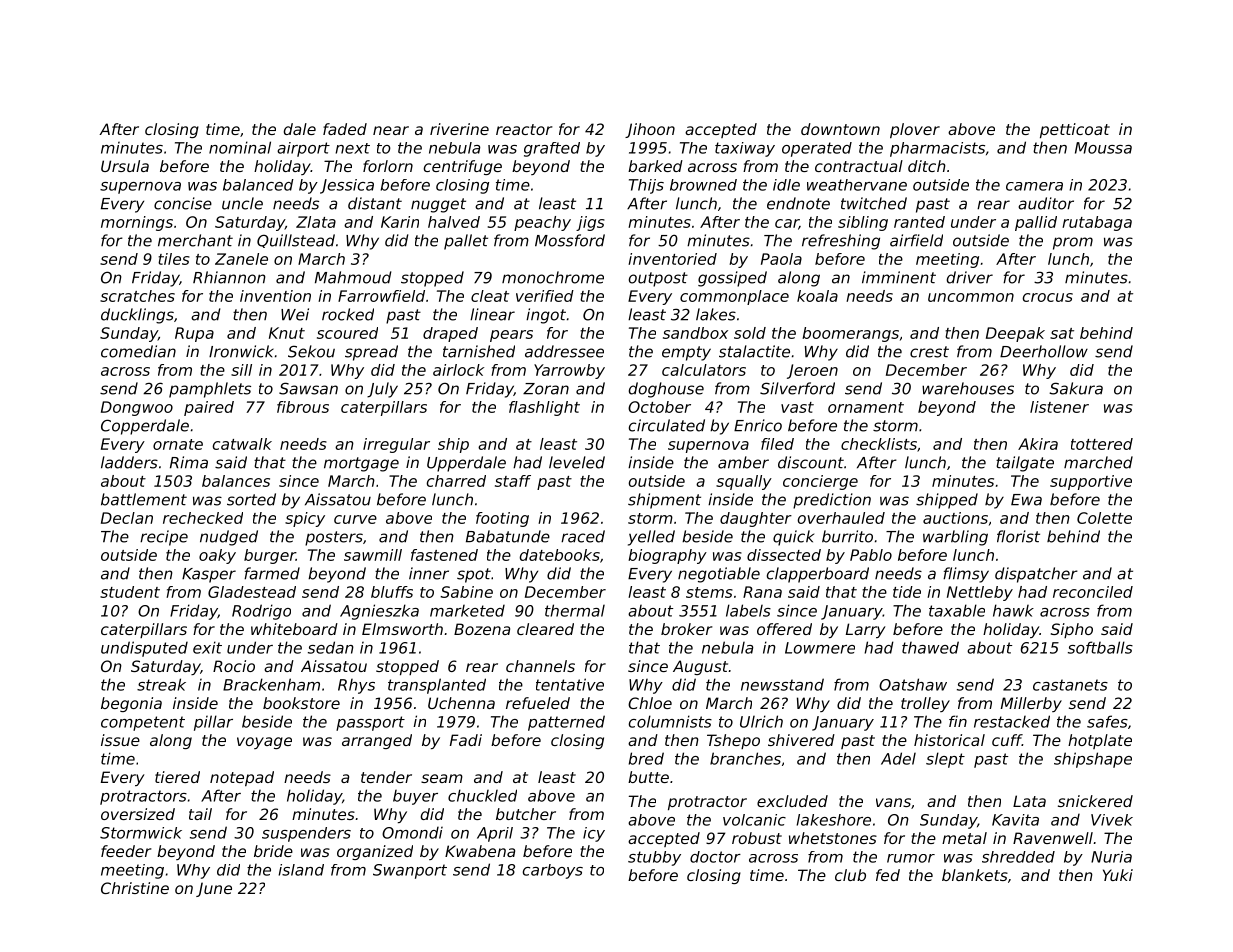 This screenshot has width=1233, height=952. What do you see at coordinates (970, 277) in the screenshot?
I see `driver` at bounding box center [970, 277].
